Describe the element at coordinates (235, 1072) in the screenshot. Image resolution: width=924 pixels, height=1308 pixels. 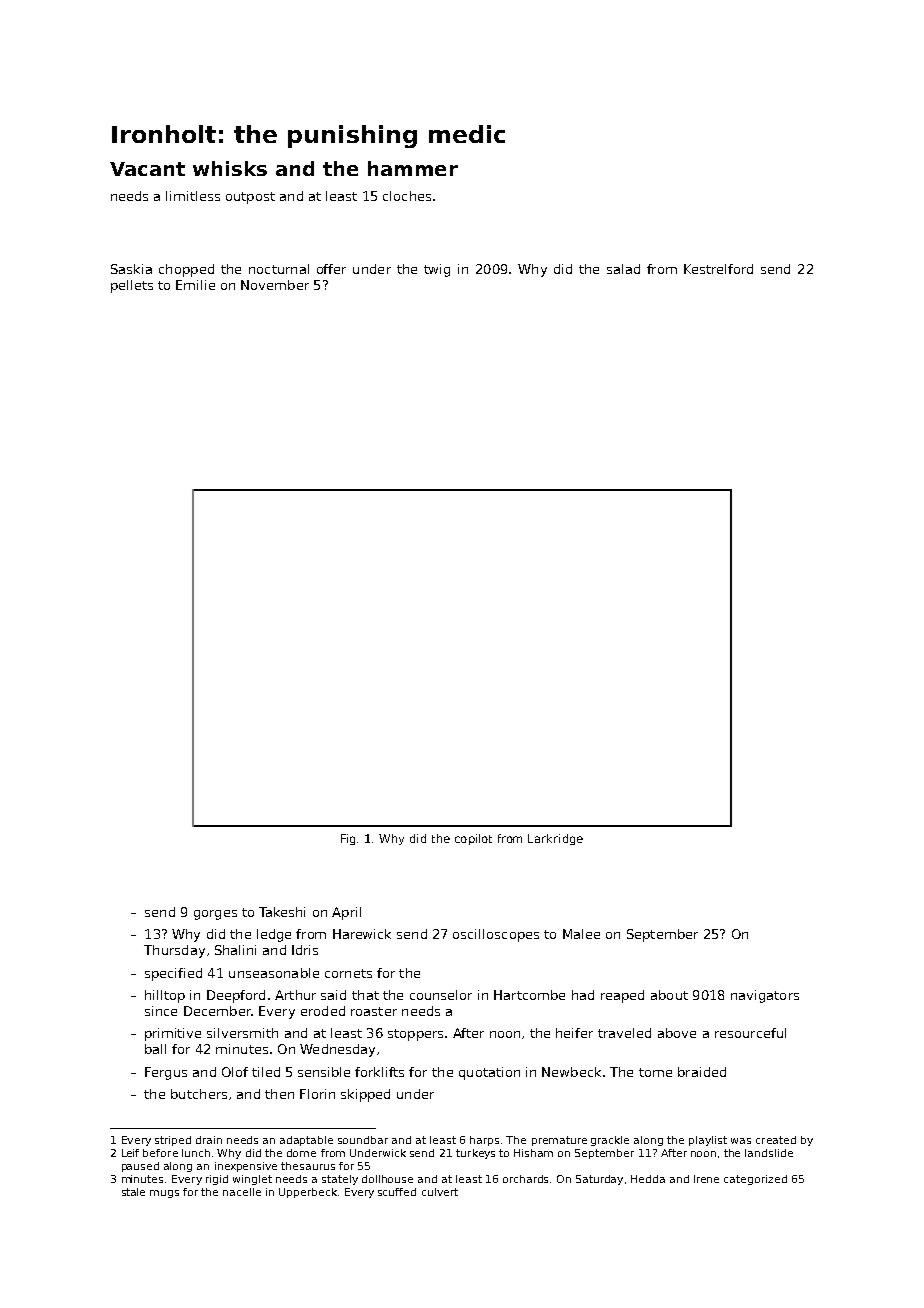
I see `Olof` at that location.
